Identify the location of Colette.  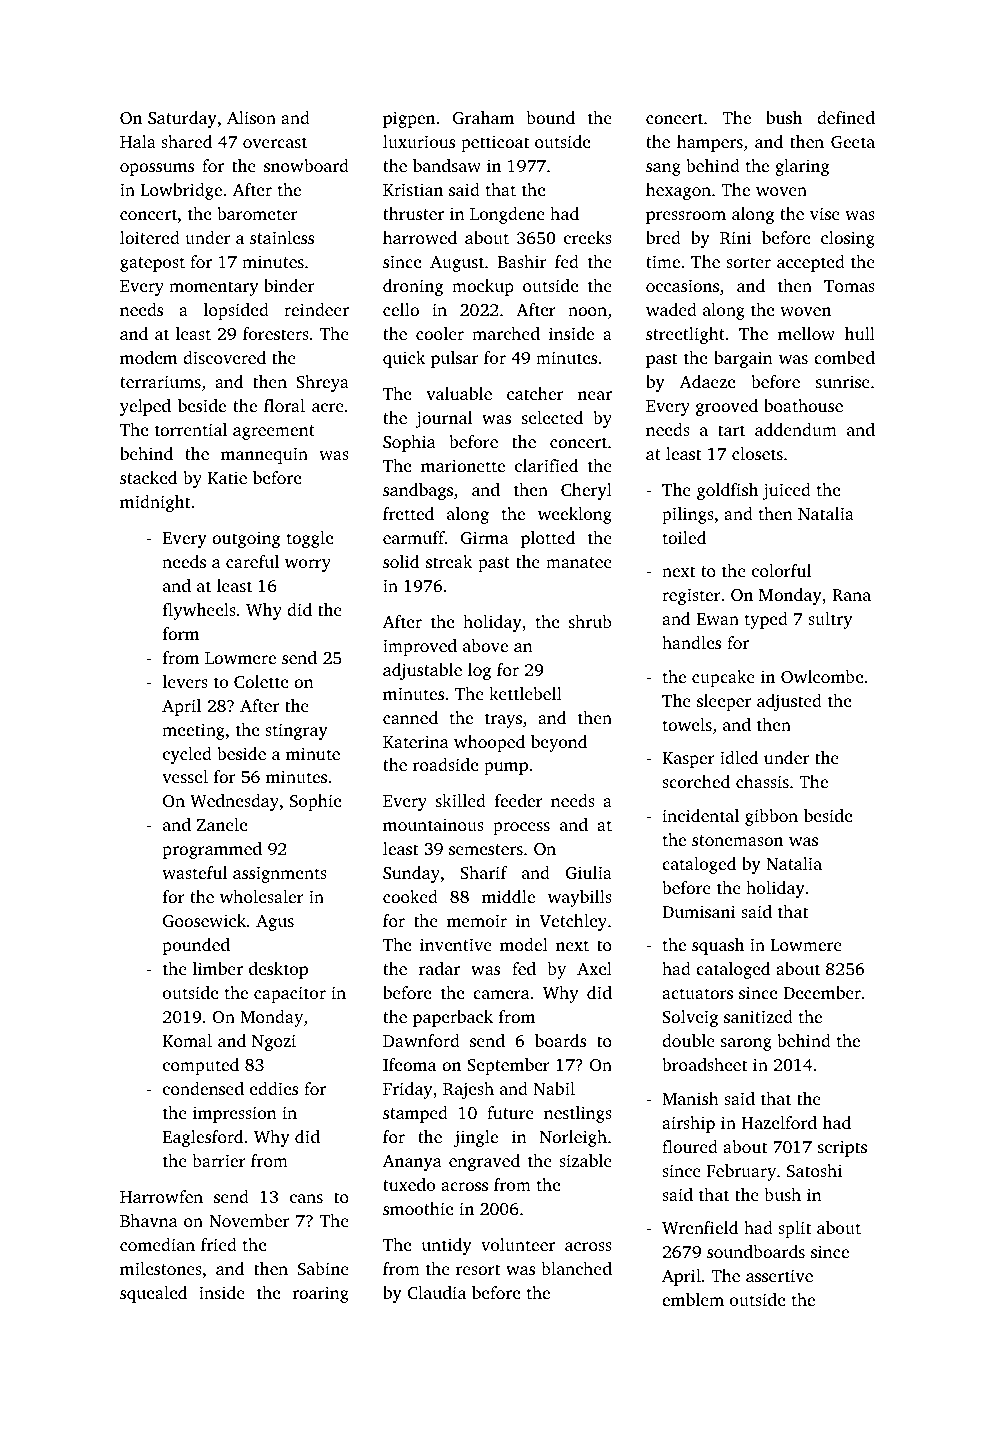
(261, 682).
